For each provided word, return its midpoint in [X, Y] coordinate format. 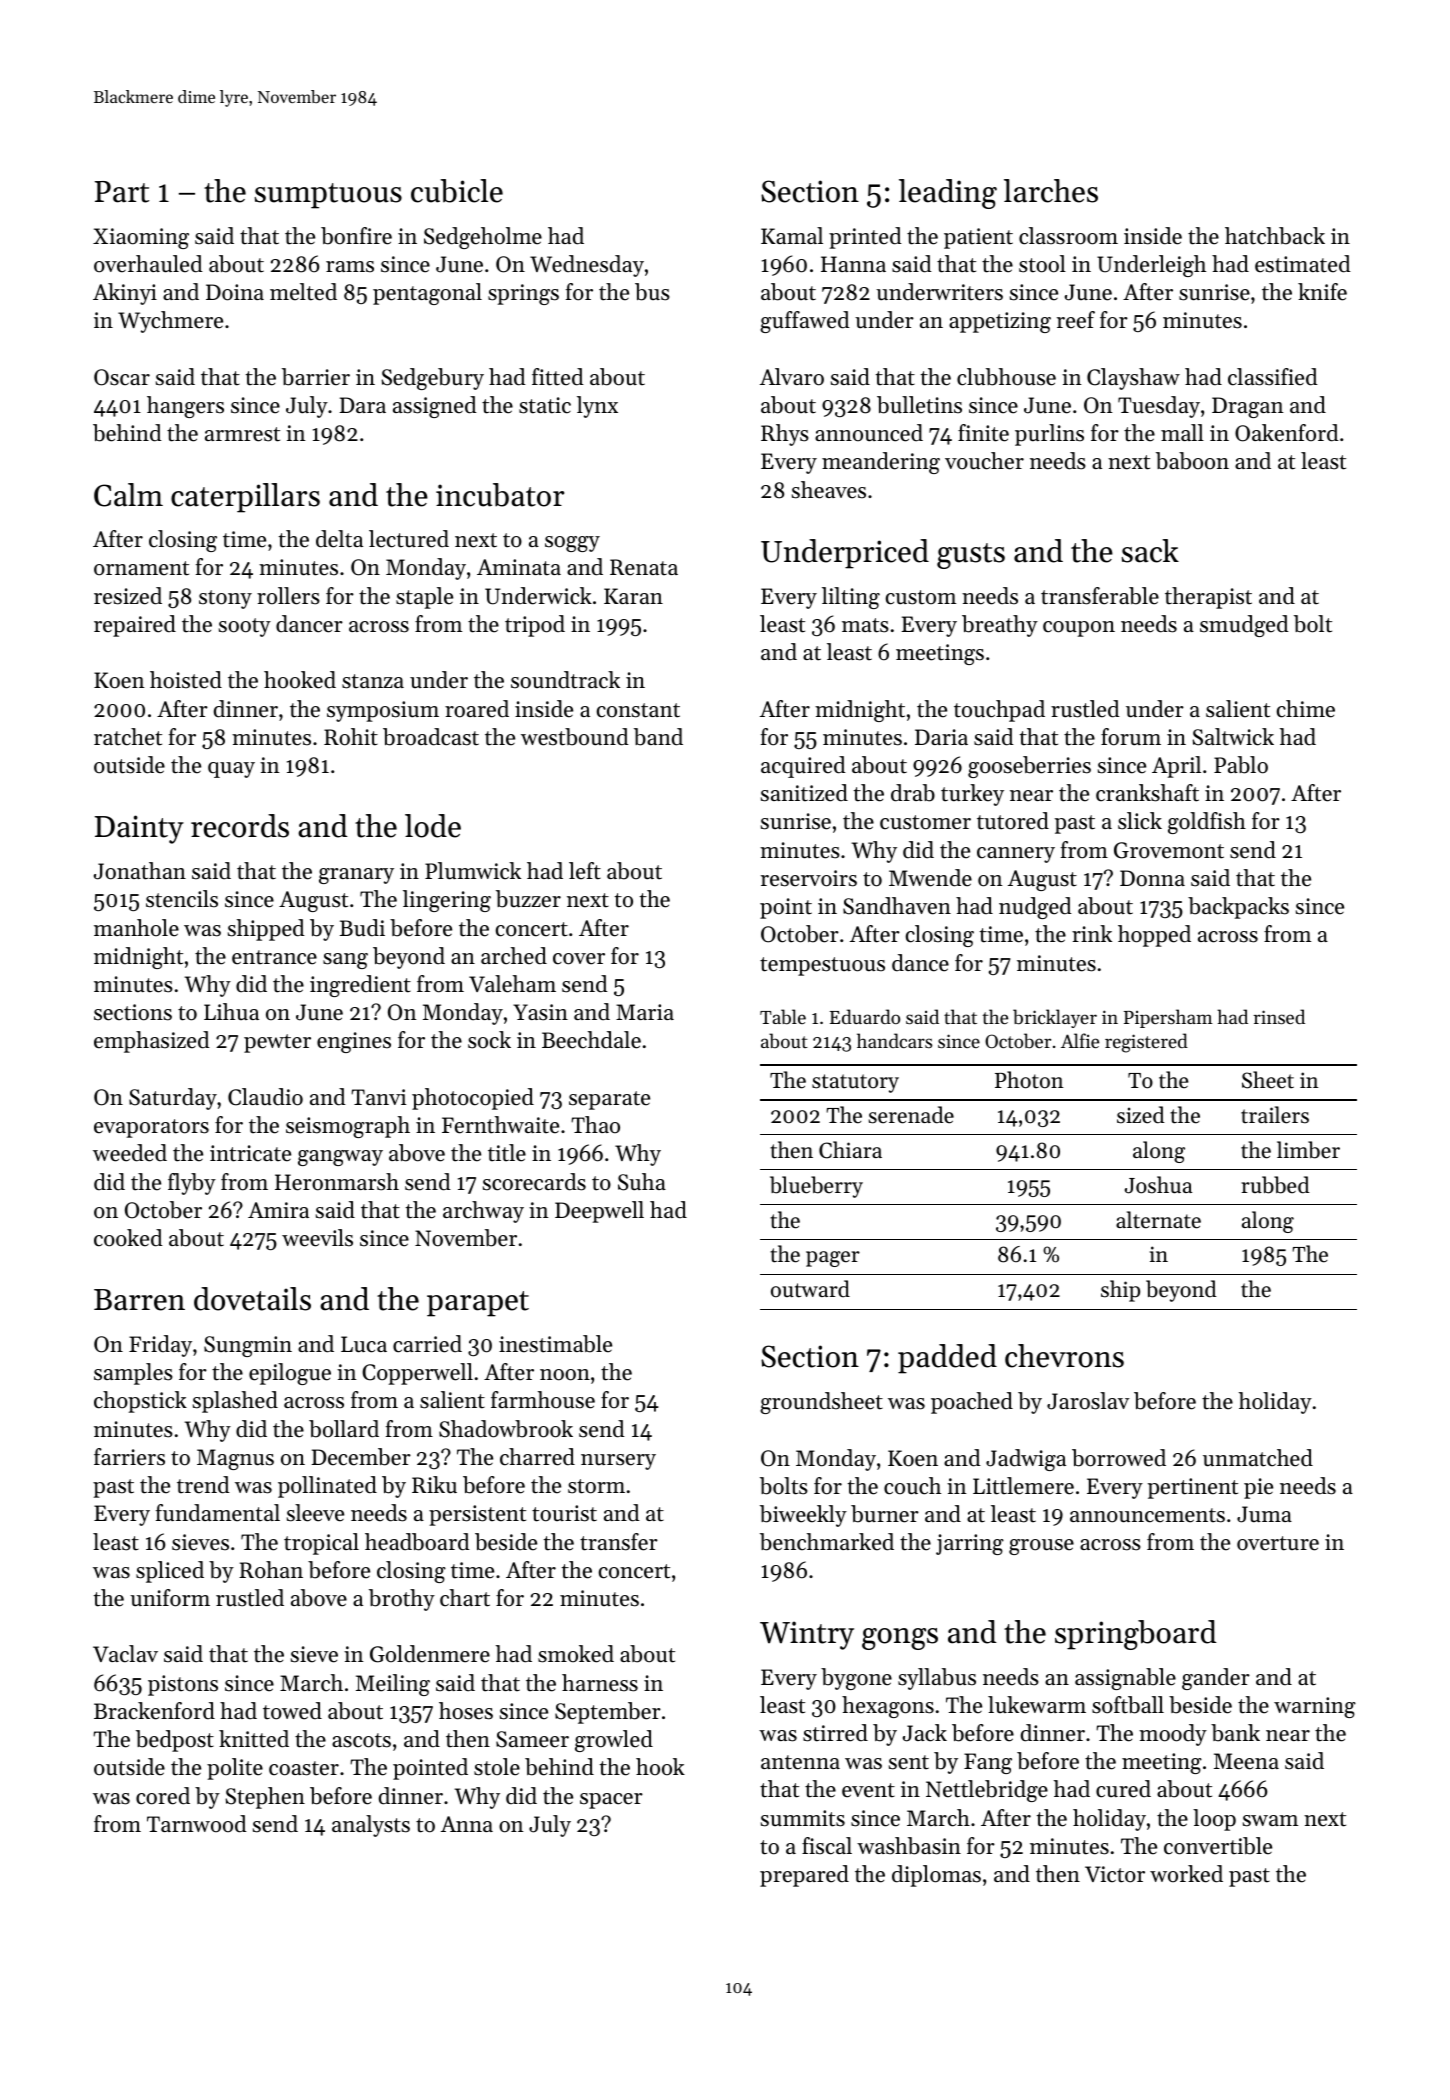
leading [948, 194]
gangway [340, 1158]
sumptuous [328, 196]
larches [1051, 191]
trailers [1275, 1115]
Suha [642, 1182]
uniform [170, 1598]
